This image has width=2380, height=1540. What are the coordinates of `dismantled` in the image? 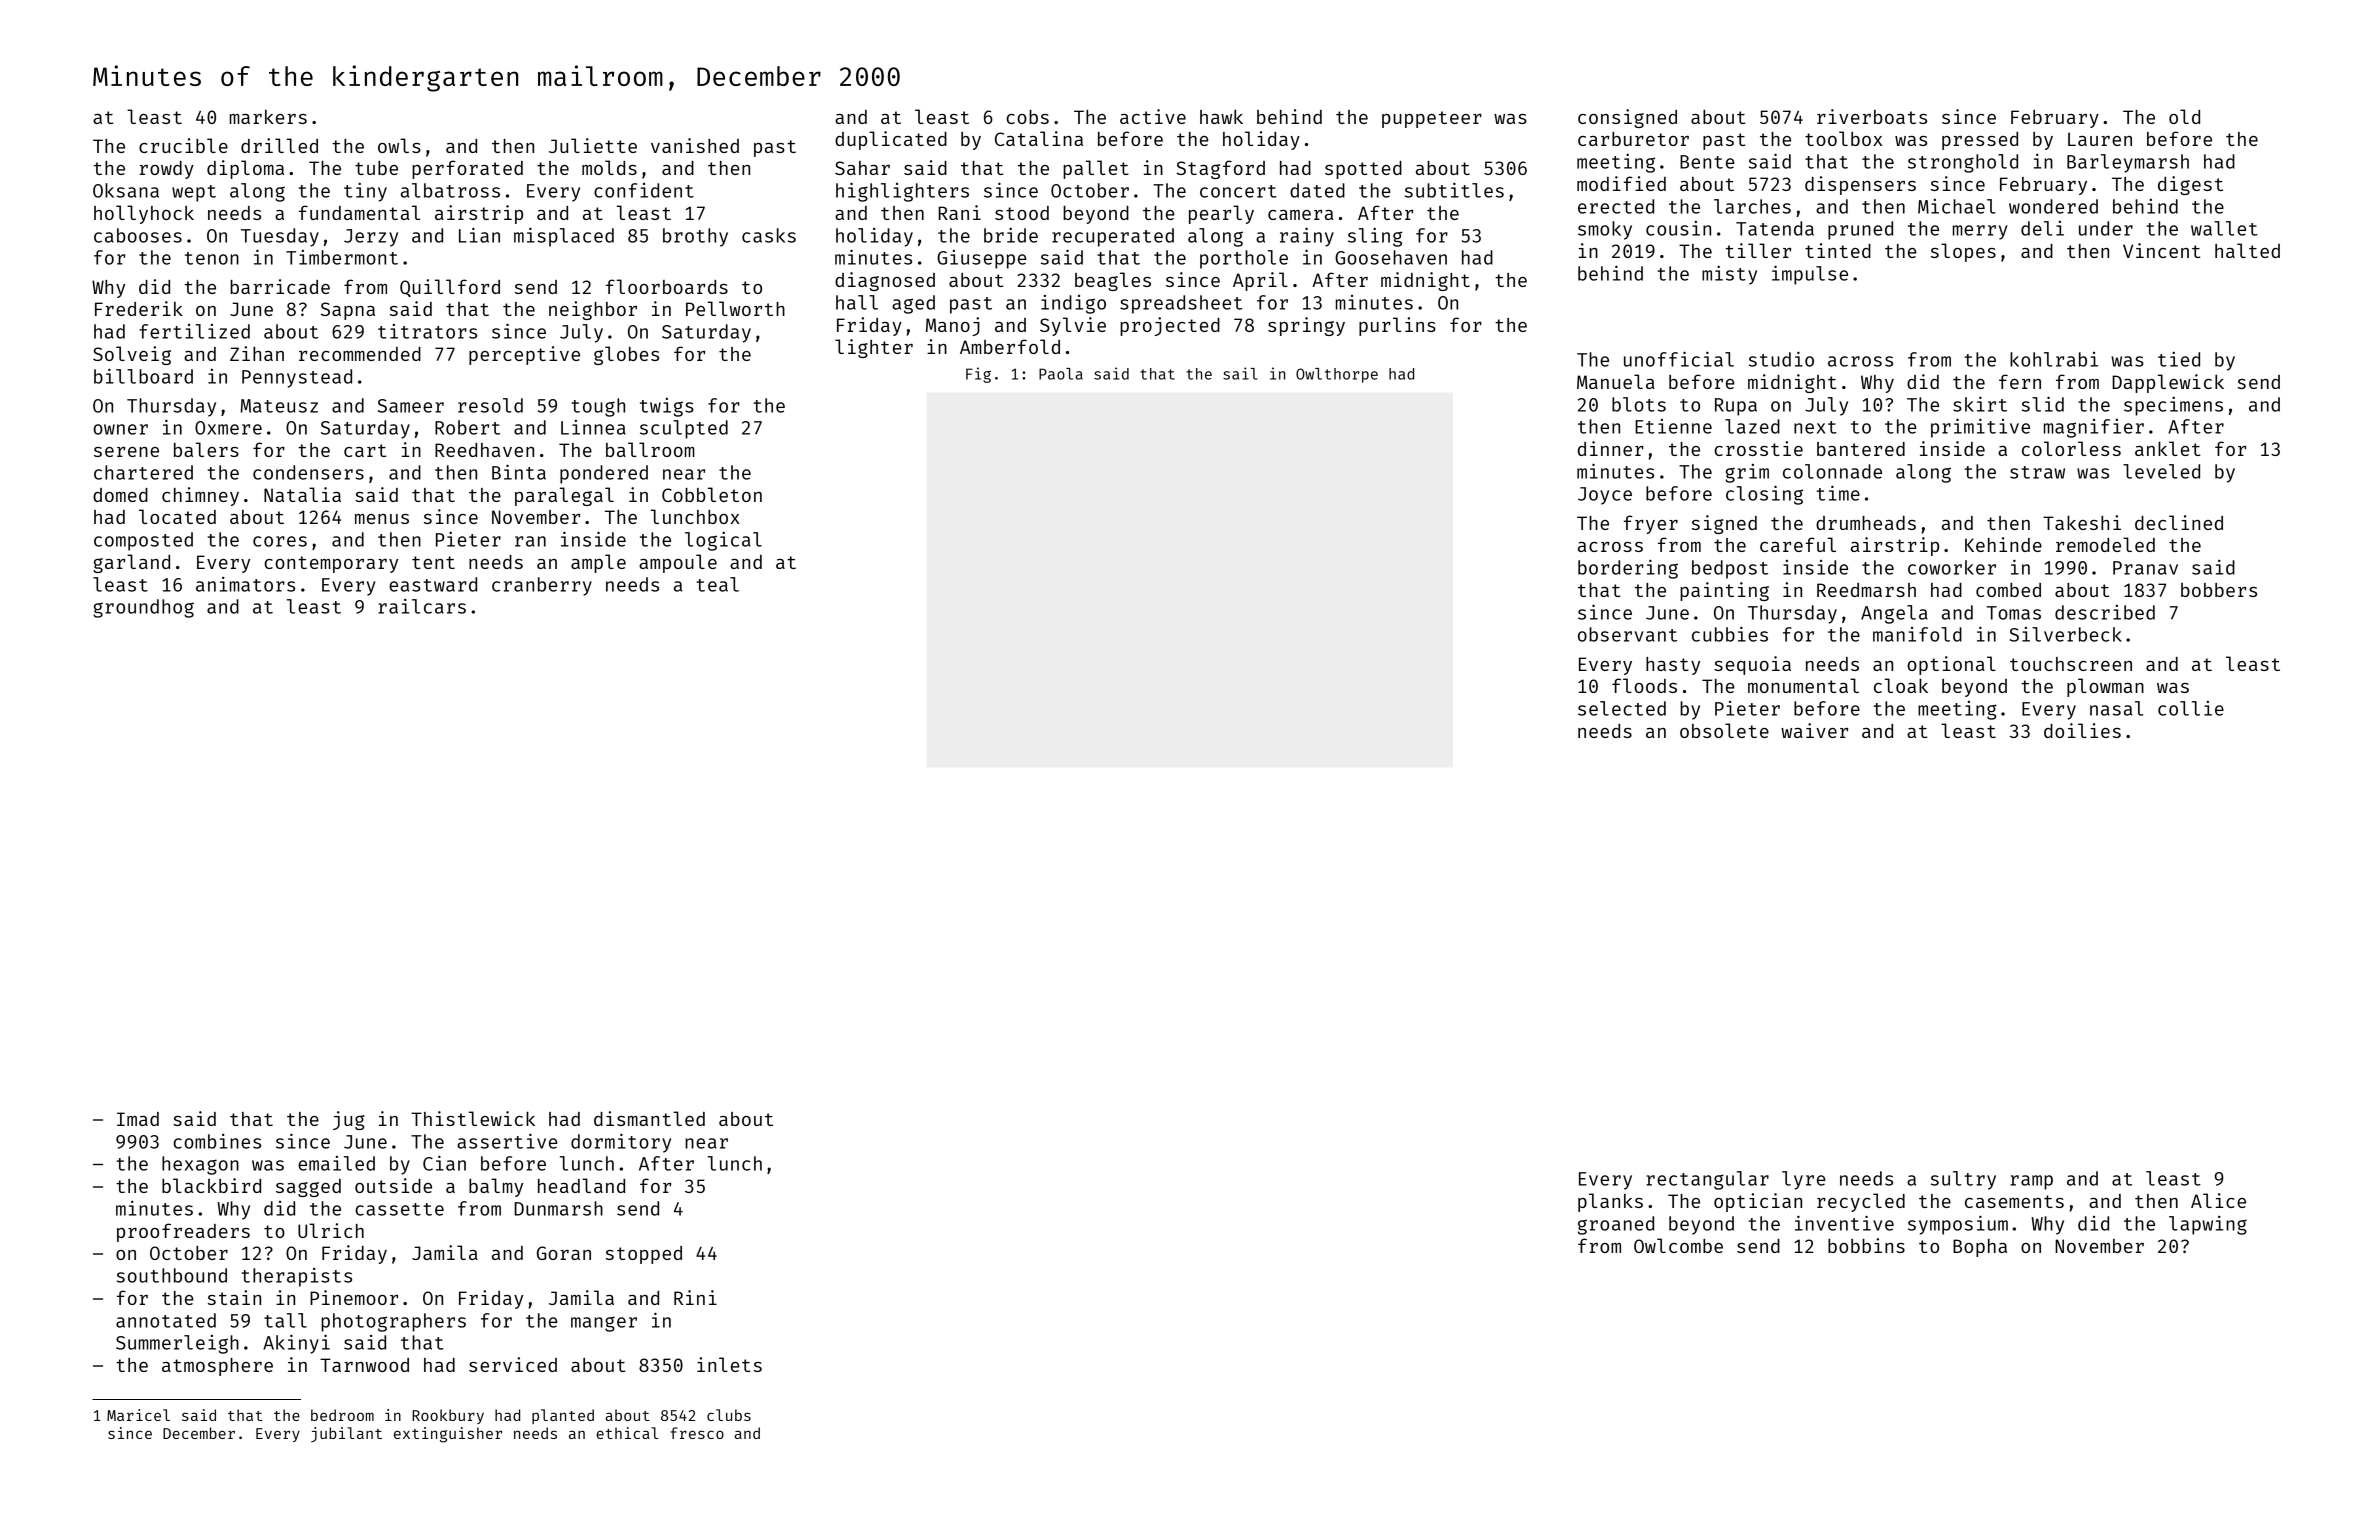 It's located at (649, 1118).
